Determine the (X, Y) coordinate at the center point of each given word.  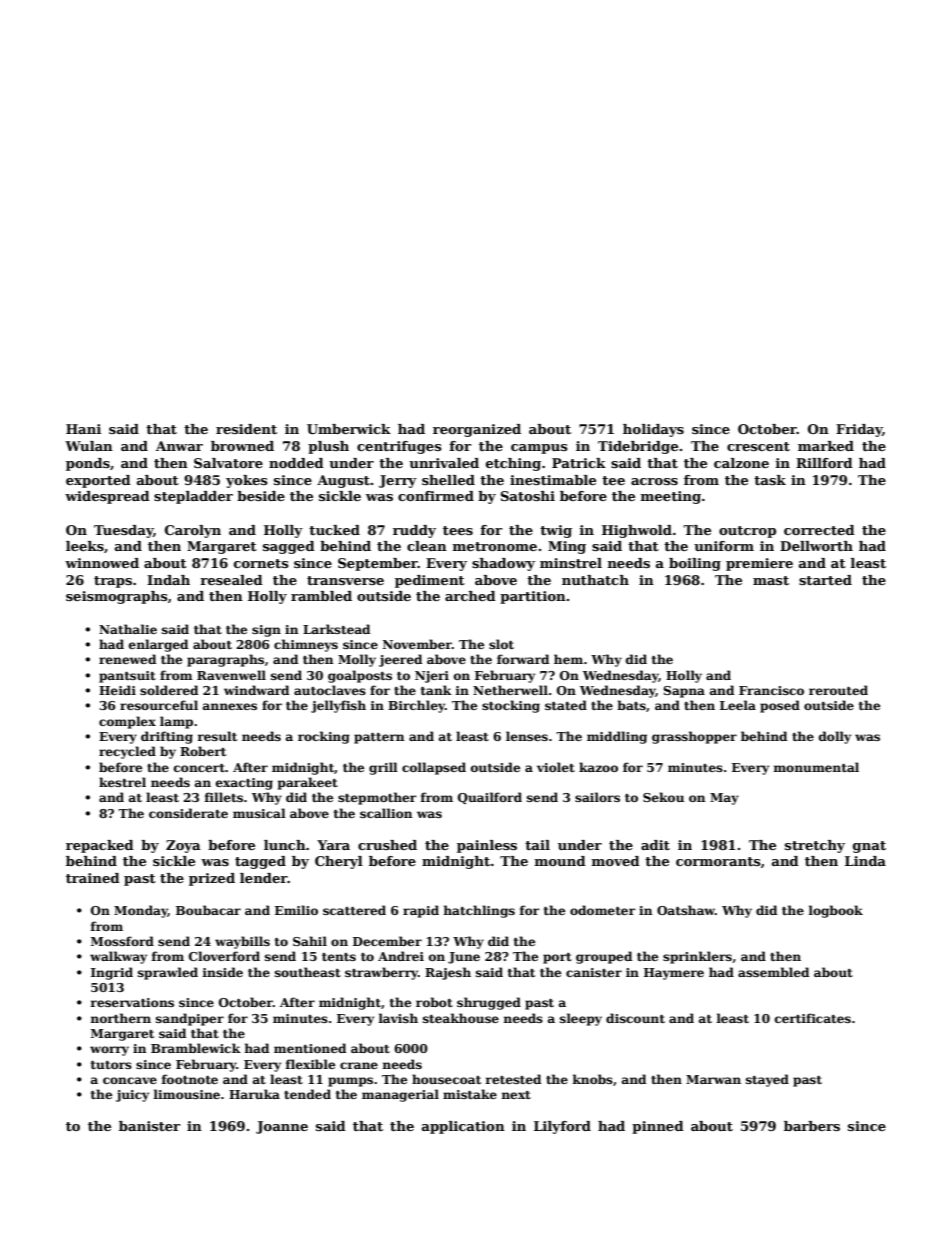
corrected (819, 530)
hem (568, 659)
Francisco (771, 690)
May (724, 799)
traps (113, 582)
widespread (107, 497)
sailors (597, 797)
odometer (603, 910)
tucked (334, 530)
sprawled (168, 973)
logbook (836, 911)
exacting (244, 784)
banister (149, 1126)
